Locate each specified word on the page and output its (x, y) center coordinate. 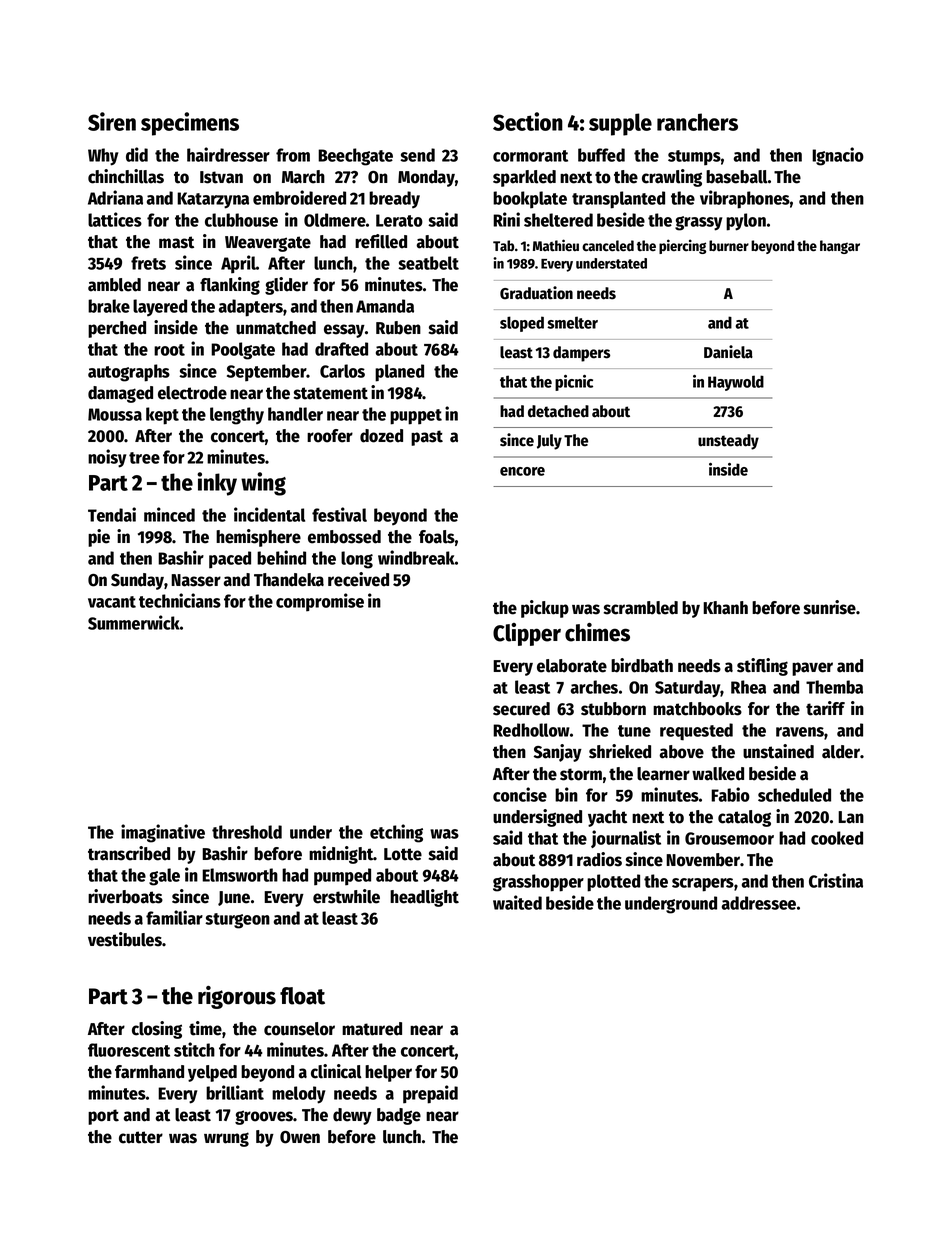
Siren (112, 121)
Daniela (728, 352)
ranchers (697, 122)
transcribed (129, 853)
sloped (522, 324)
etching (396, 833)
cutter (141, 1137)
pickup (545, 609)
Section (528, 121)
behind (281, 557)
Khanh (725, 608)
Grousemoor (729, 838)
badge (399, 1116)
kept (162, 416)
